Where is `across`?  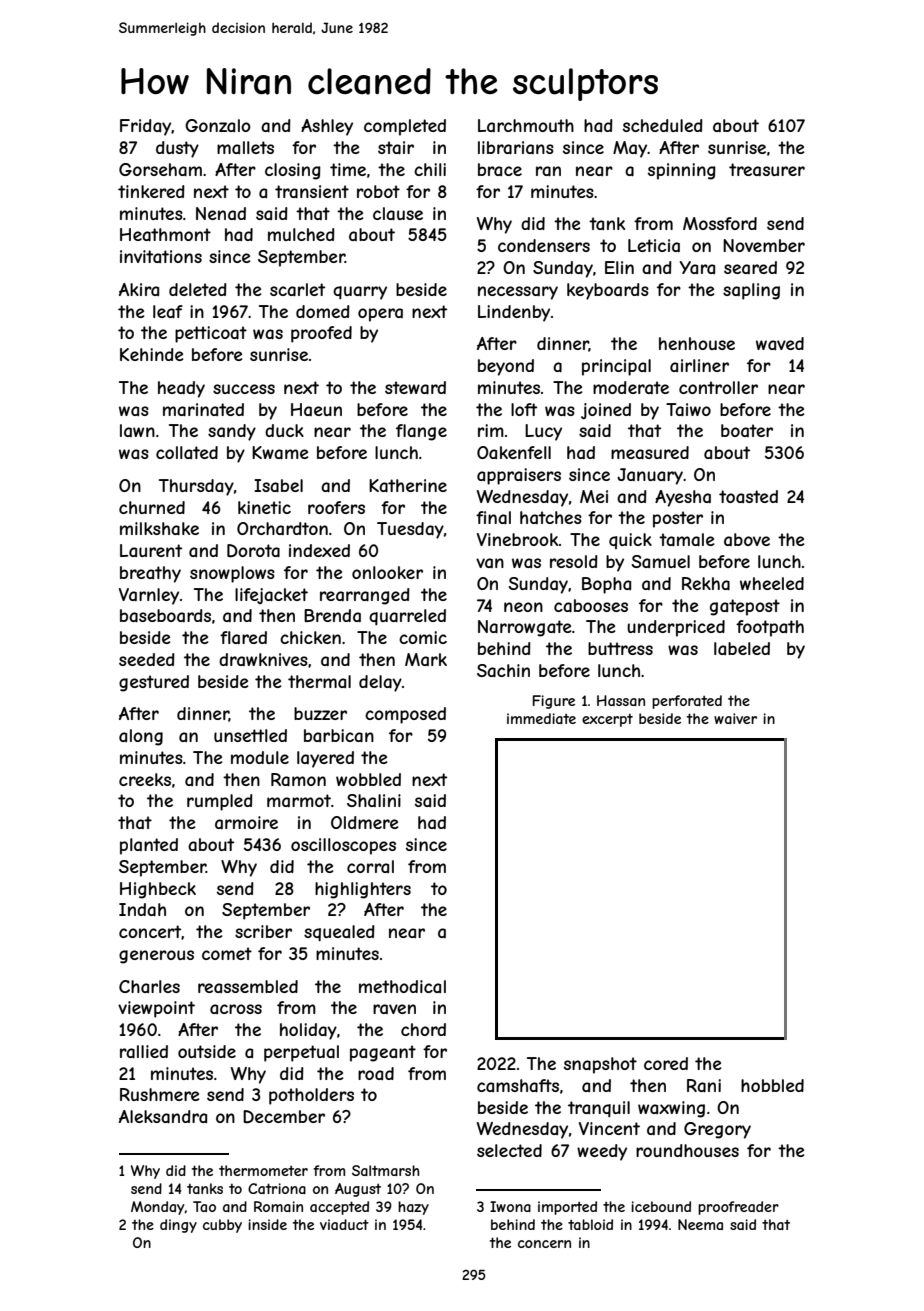
across is located at coordinates (236, 1009).
